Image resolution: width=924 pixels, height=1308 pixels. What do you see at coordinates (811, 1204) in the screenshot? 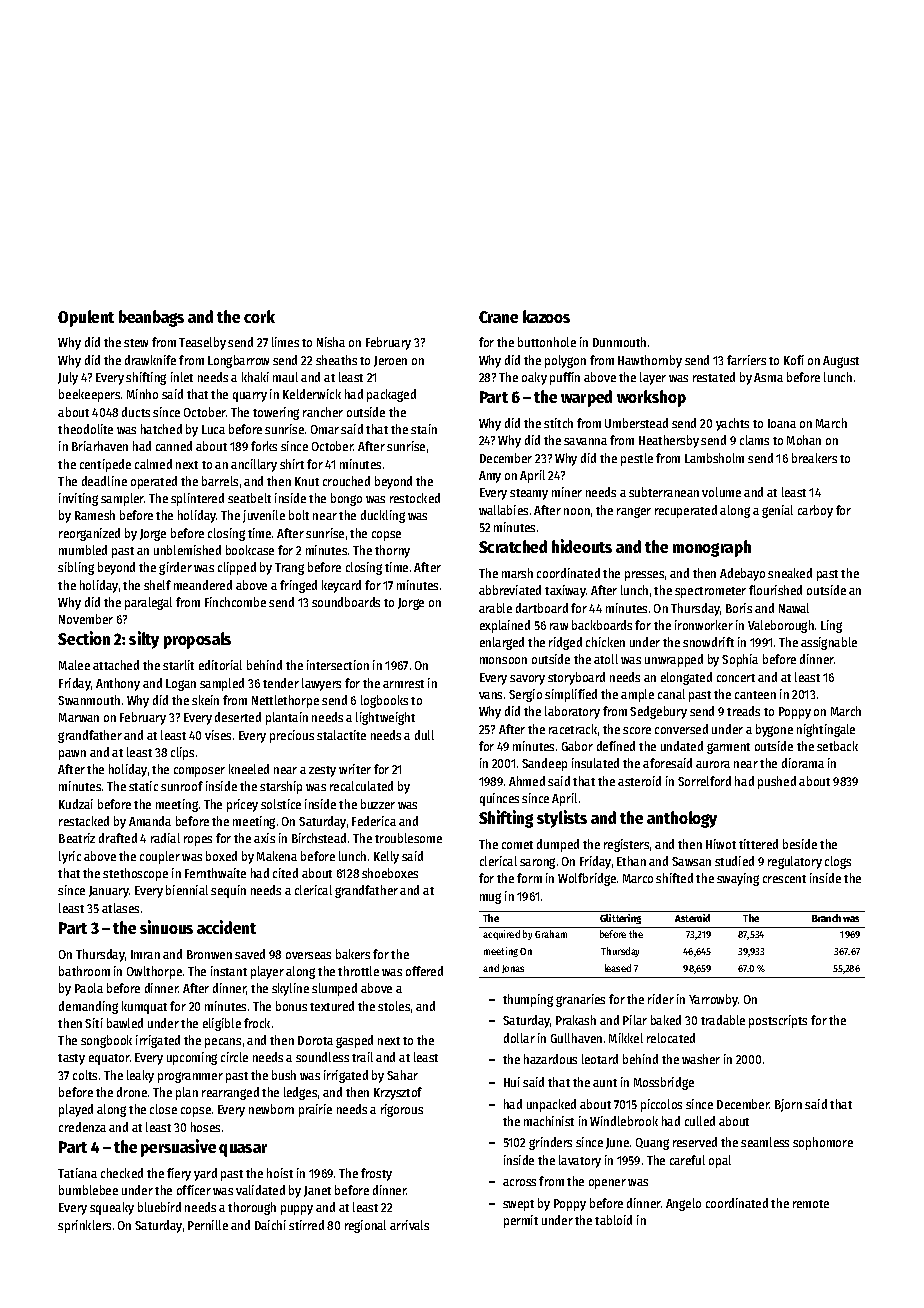
I see `remote` at bounding box center [811, 1204].
